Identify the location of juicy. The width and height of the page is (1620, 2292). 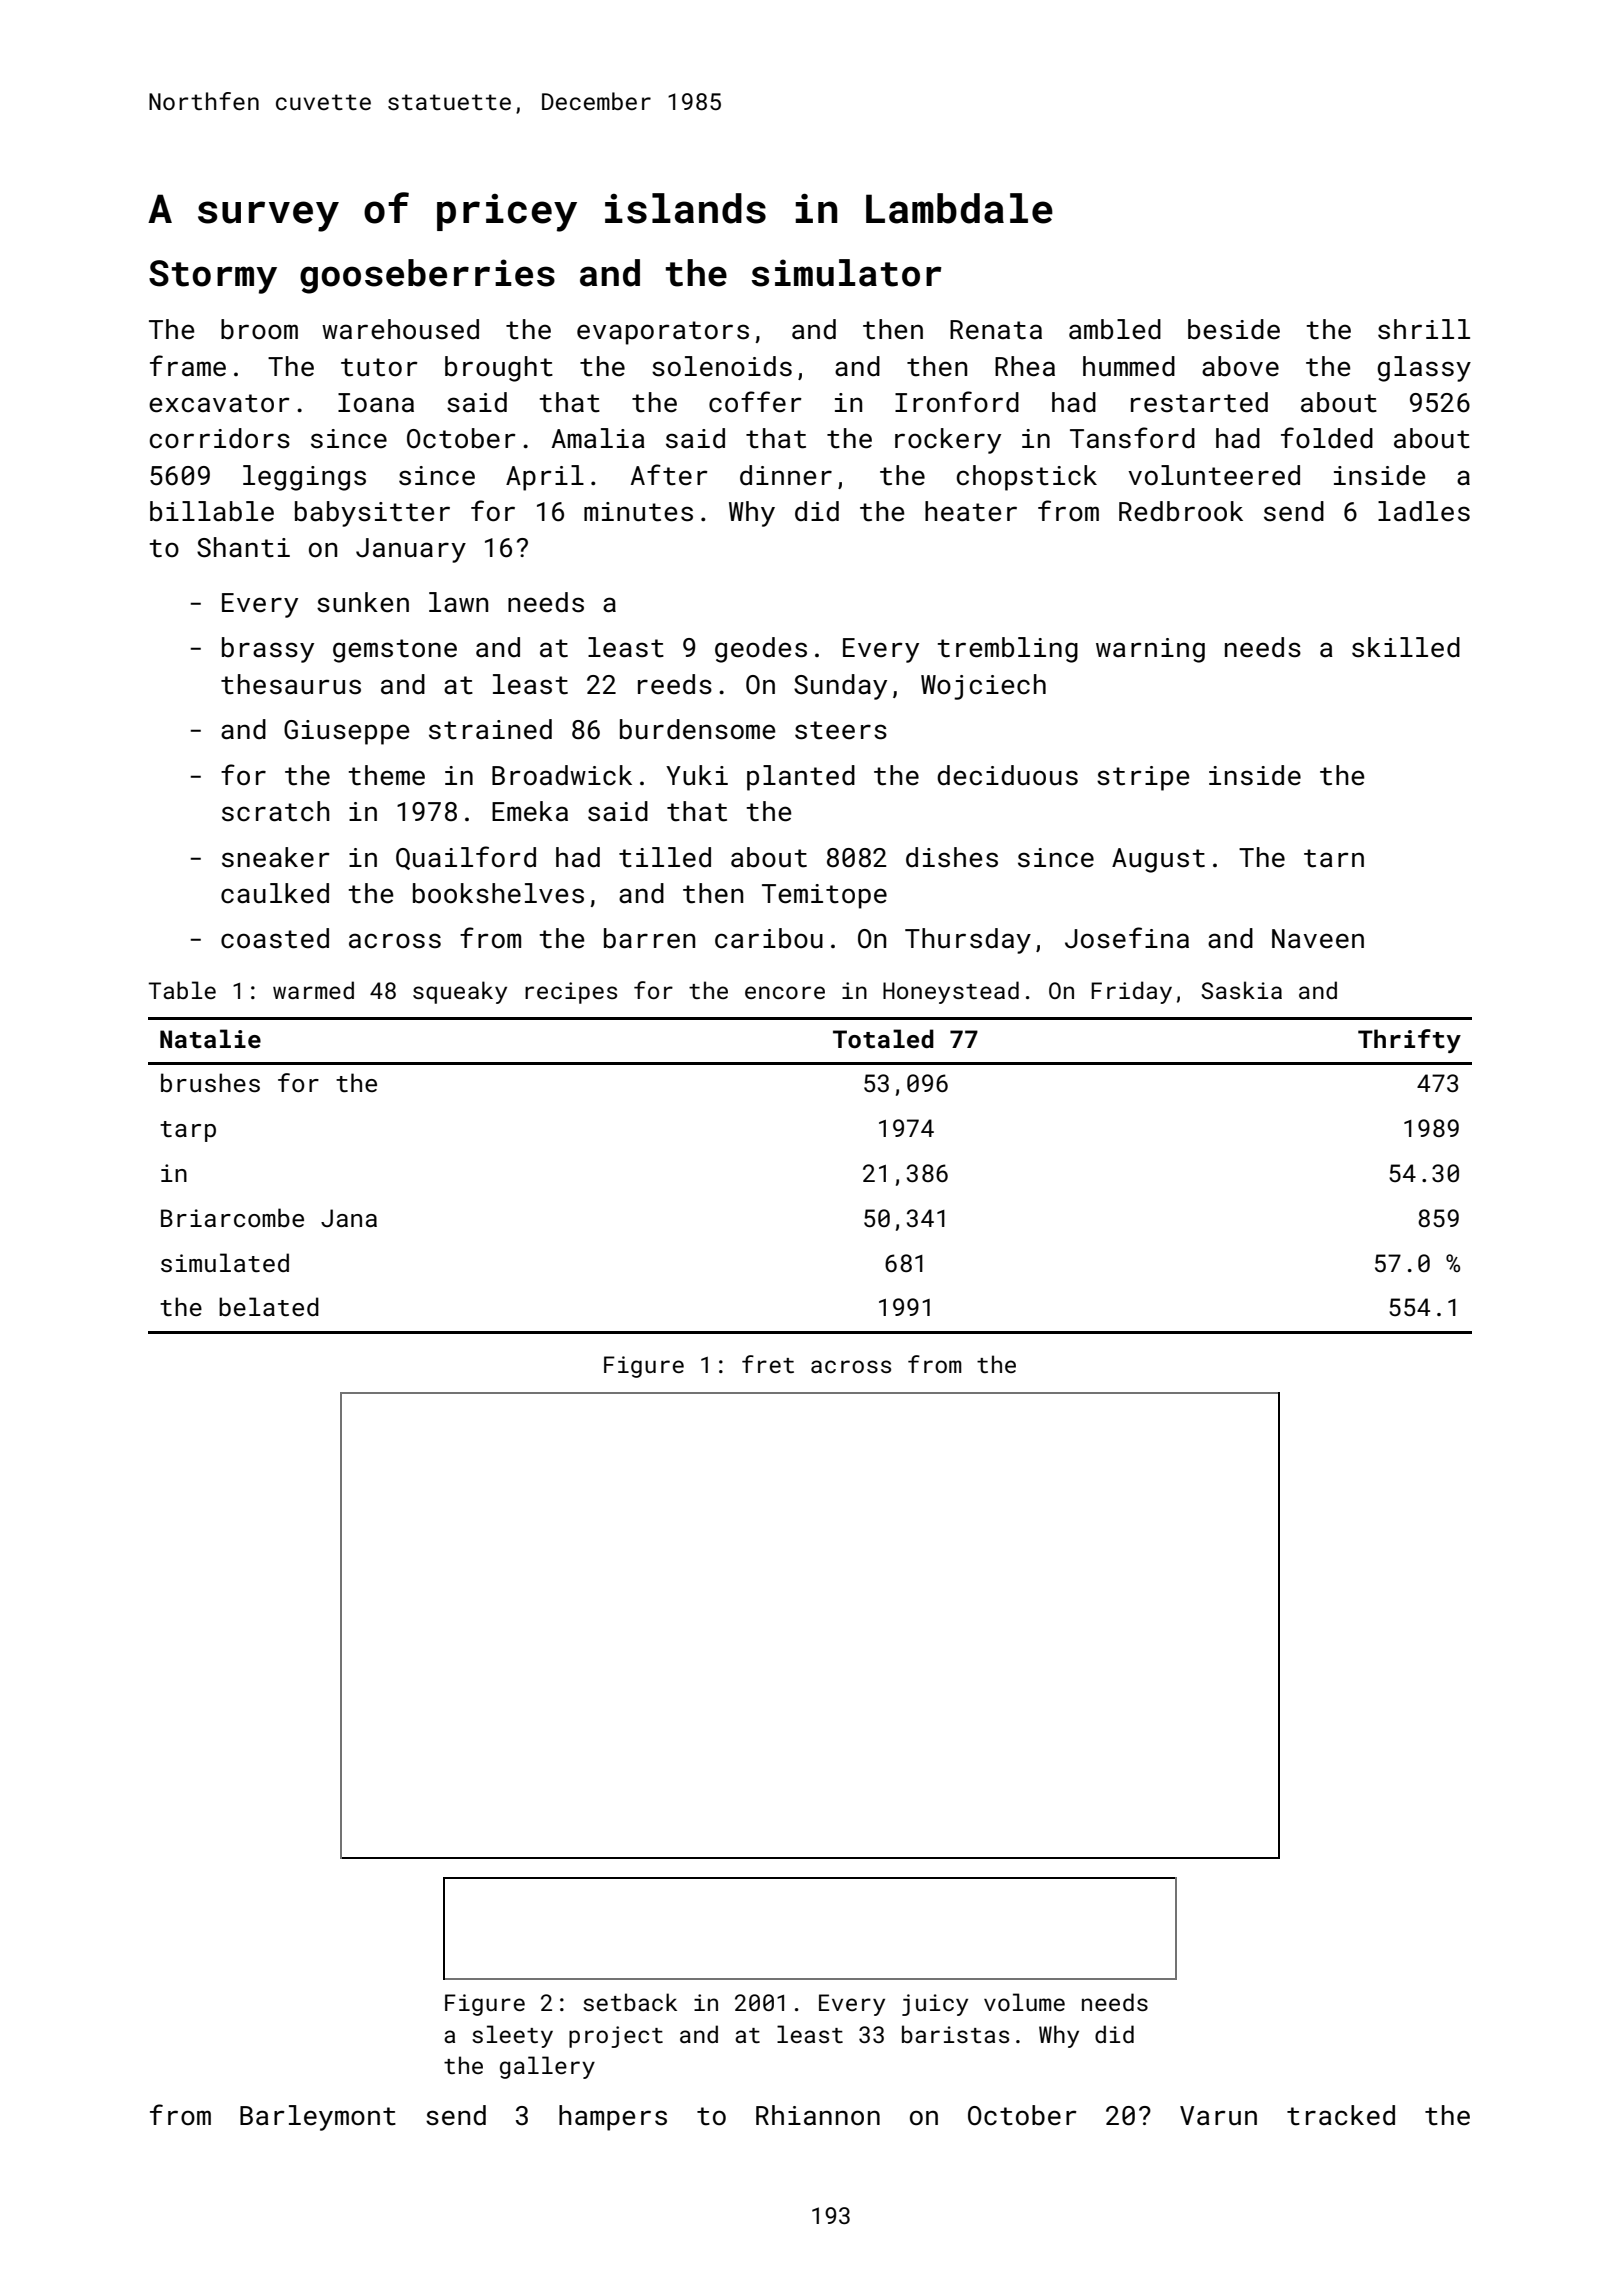
(935, 2005).
